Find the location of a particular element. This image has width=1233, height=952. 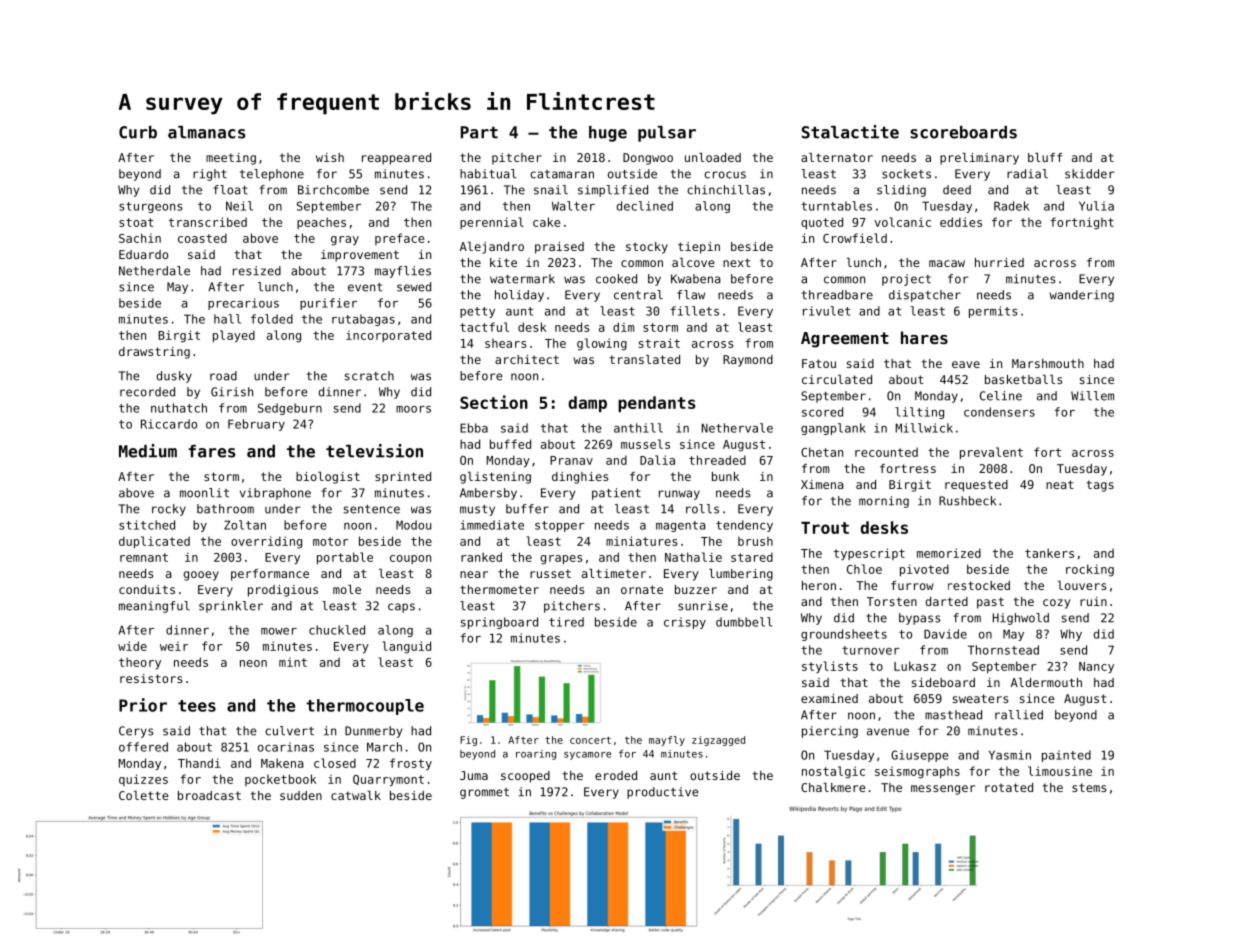

Marshmouth is located at coordinates (1048, 363).
